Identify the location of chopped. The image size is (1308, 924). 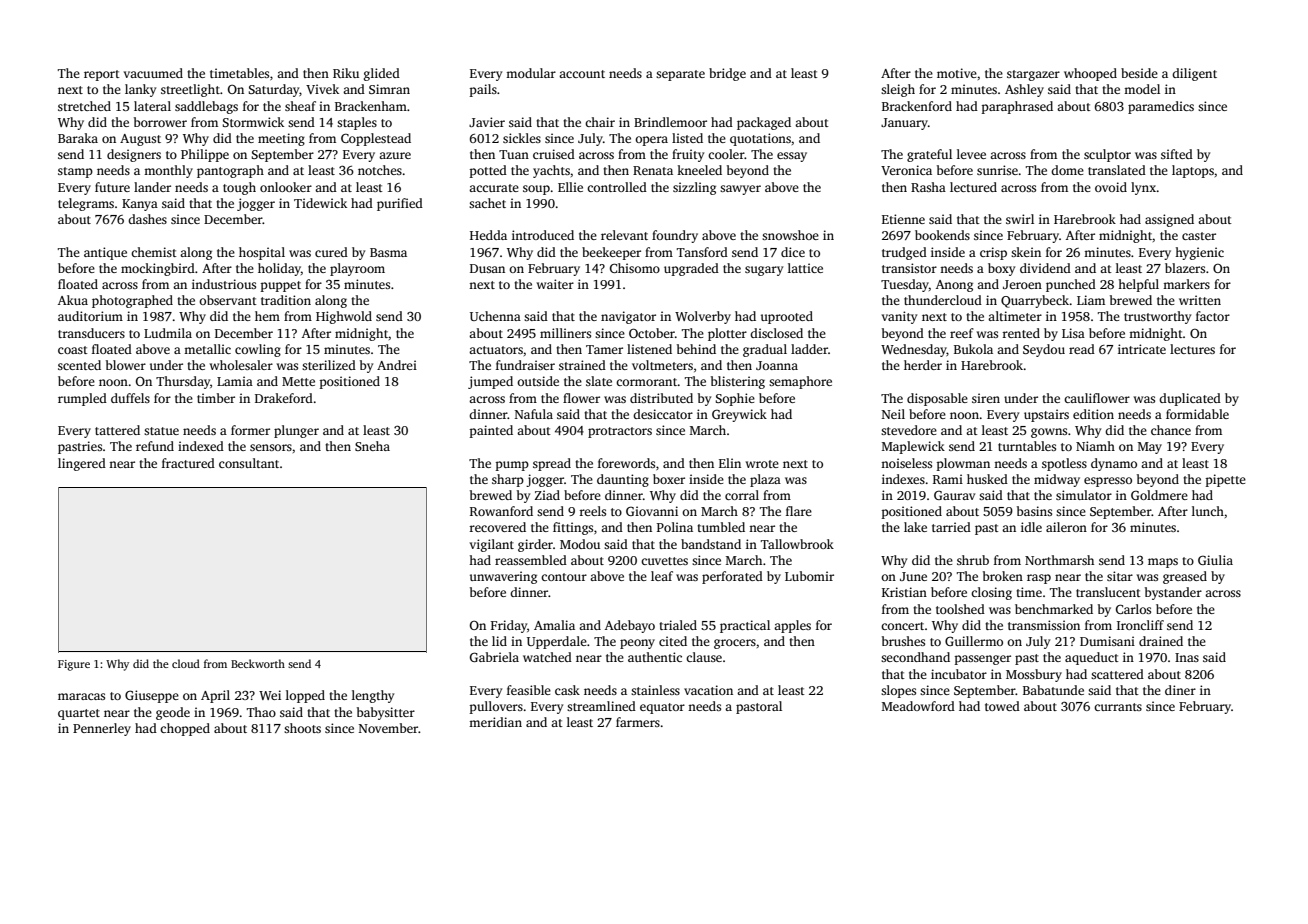
(185, 729).
